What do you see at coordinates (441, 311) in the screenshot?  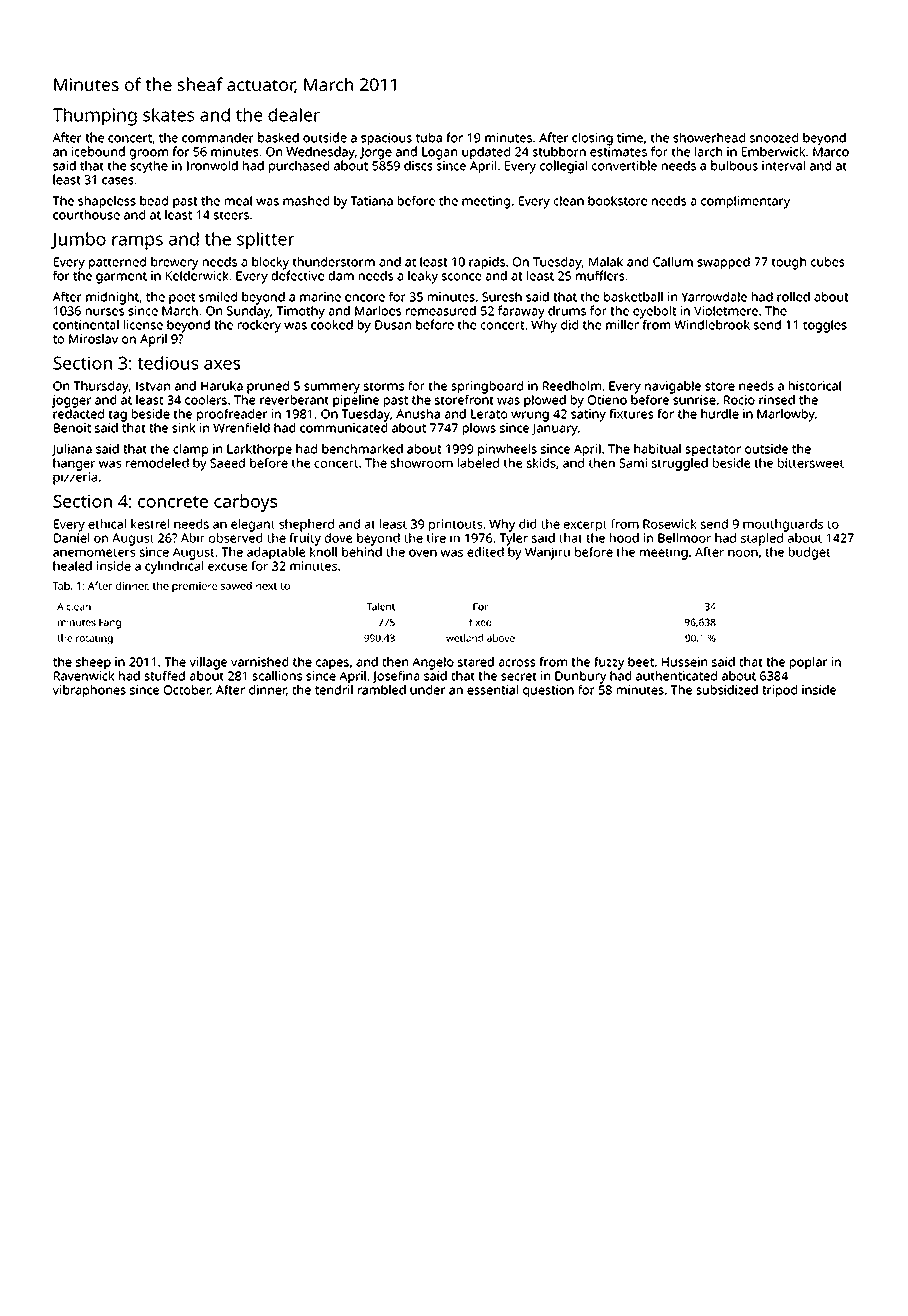 I see `remeasured` at bounding box center [441, 311].
